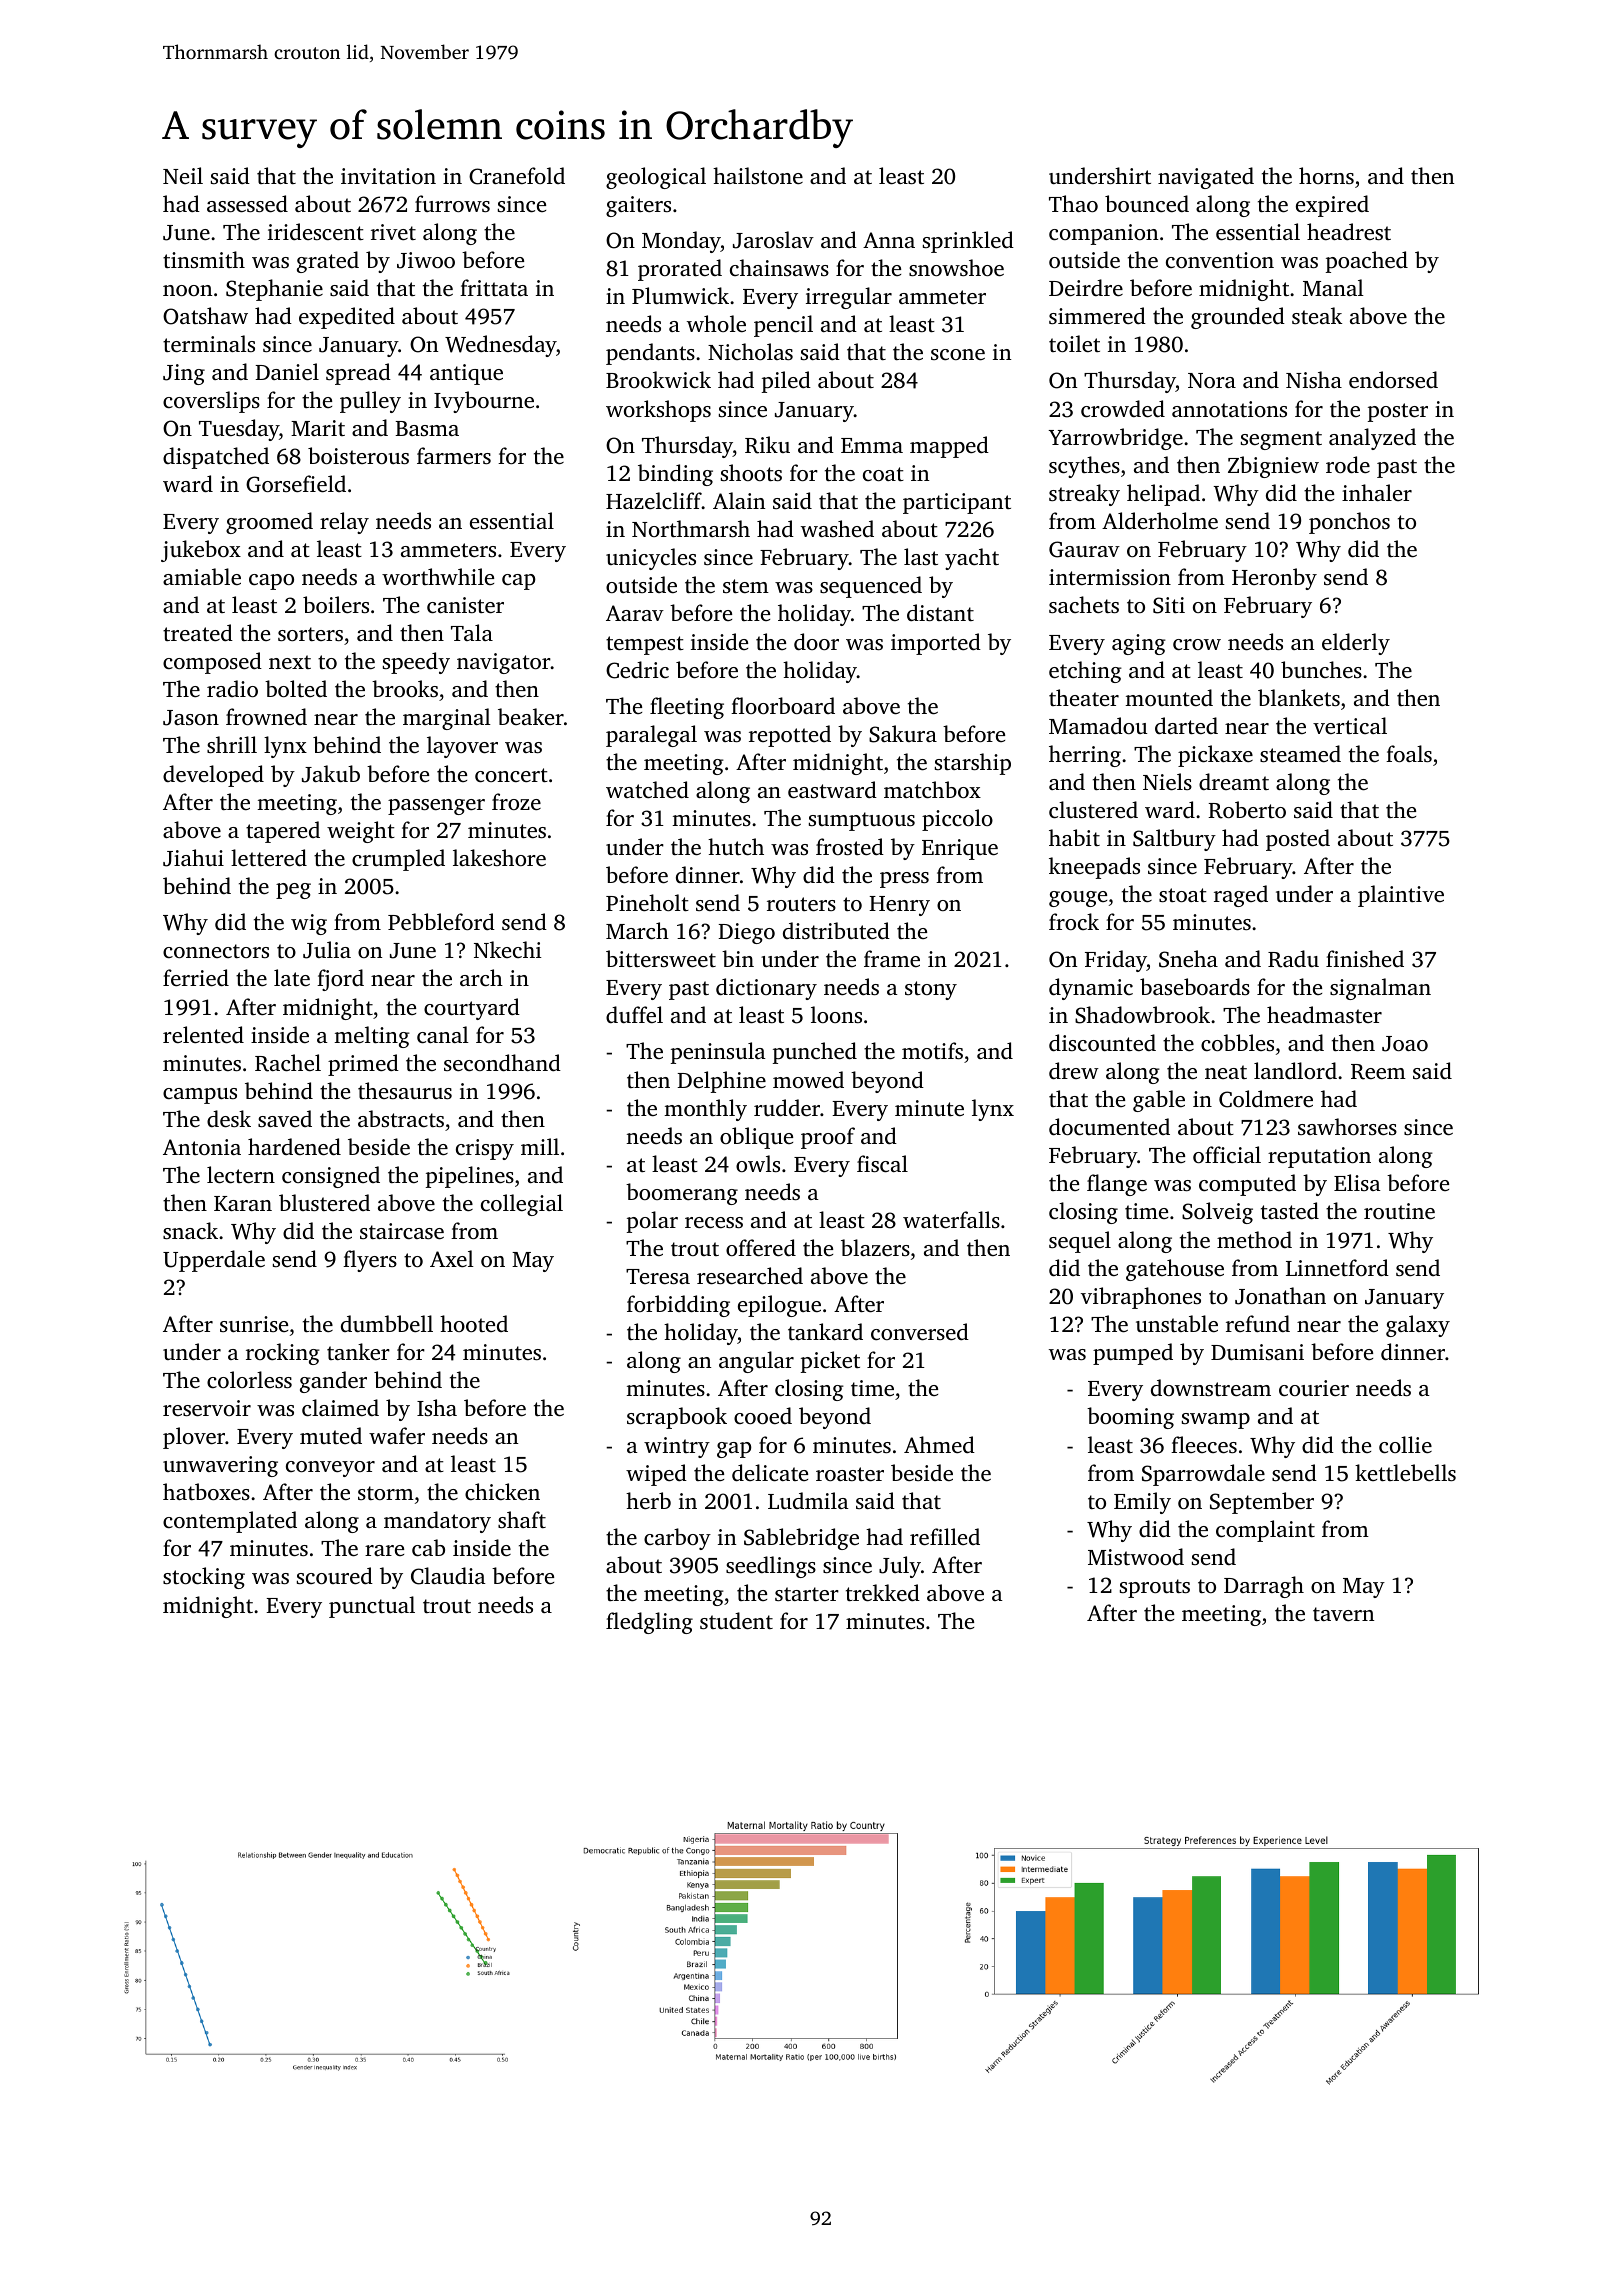  What do you see at coordinates (1167, 781) in the screenshot?
I see `Niels` at bounding box center [1167, 781].
